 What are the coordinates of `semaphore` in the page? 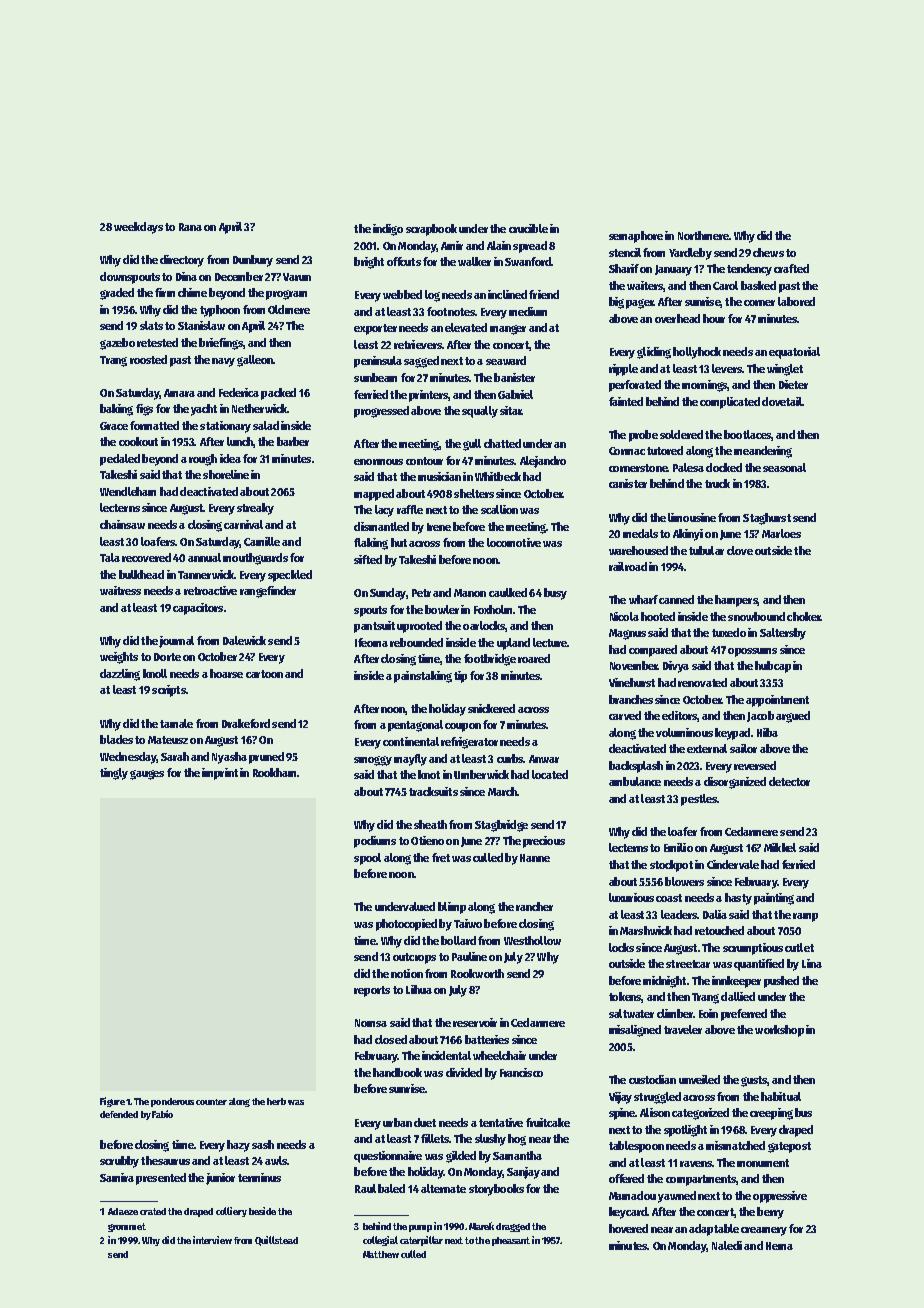 It's located at (636, 237).
